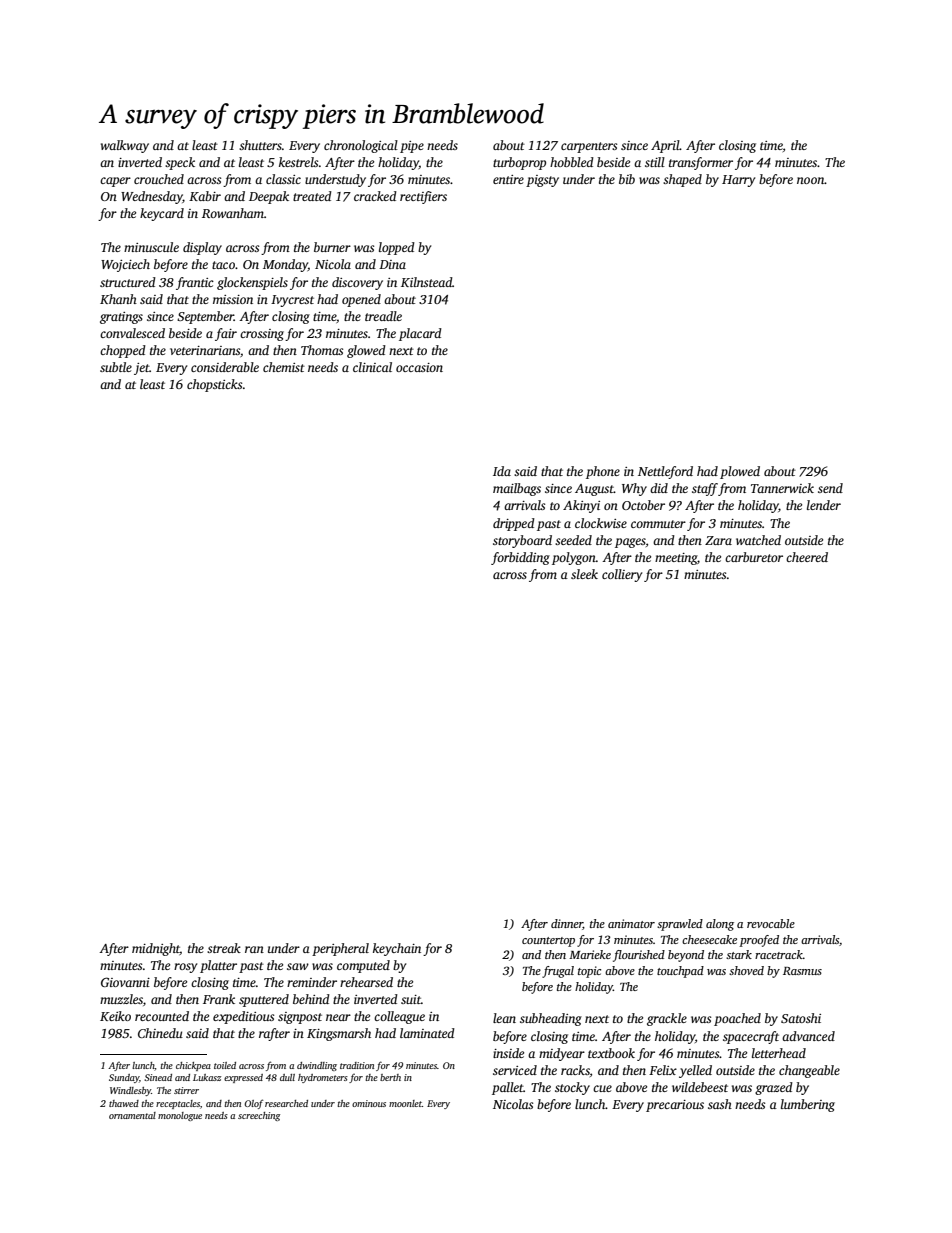  What do you see at coordinates (520, 558) in the document?
I see `forbidding` at bounding box center [520, 558].
